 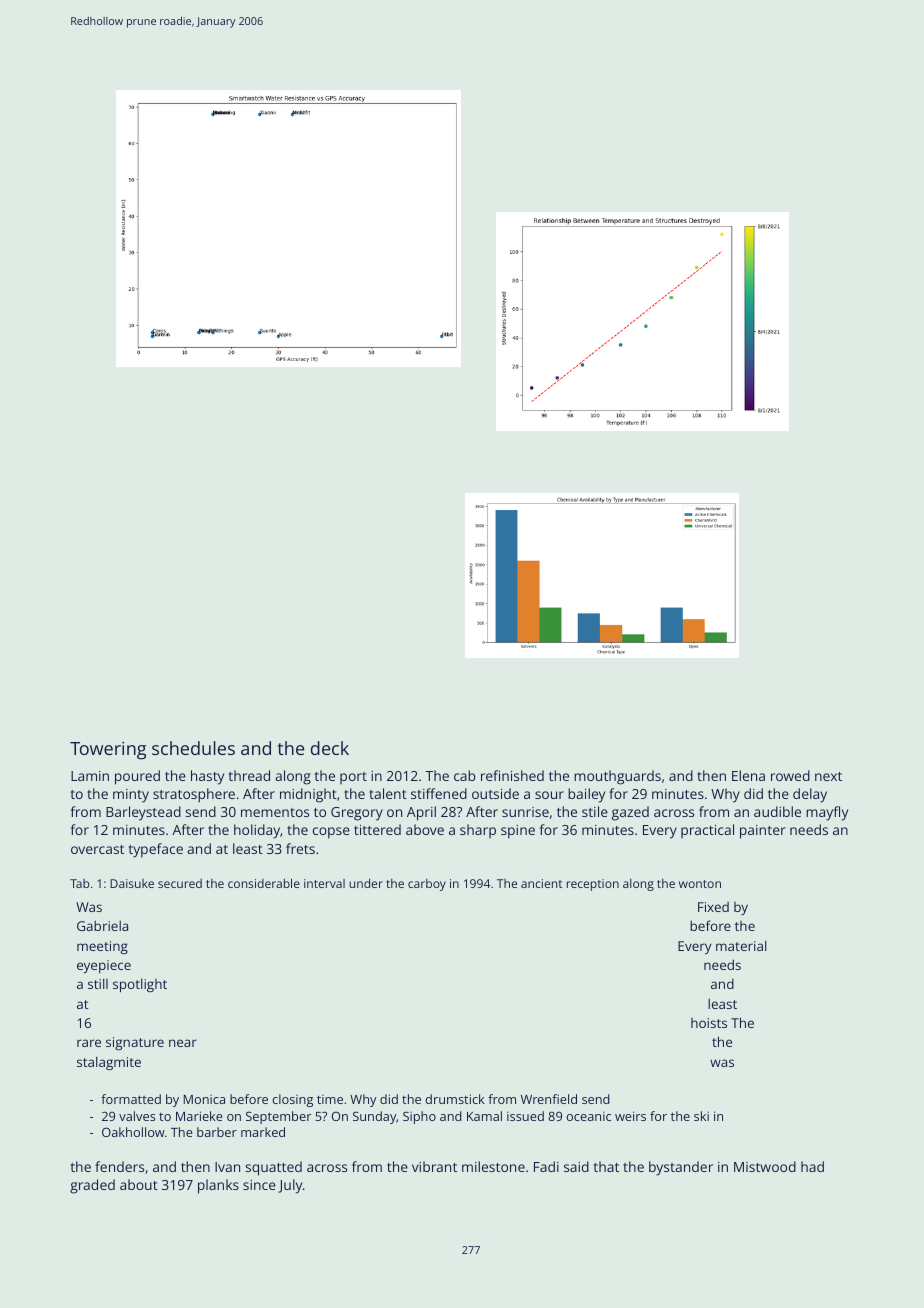 I want to click on delay, so click(x=810, y=795).
